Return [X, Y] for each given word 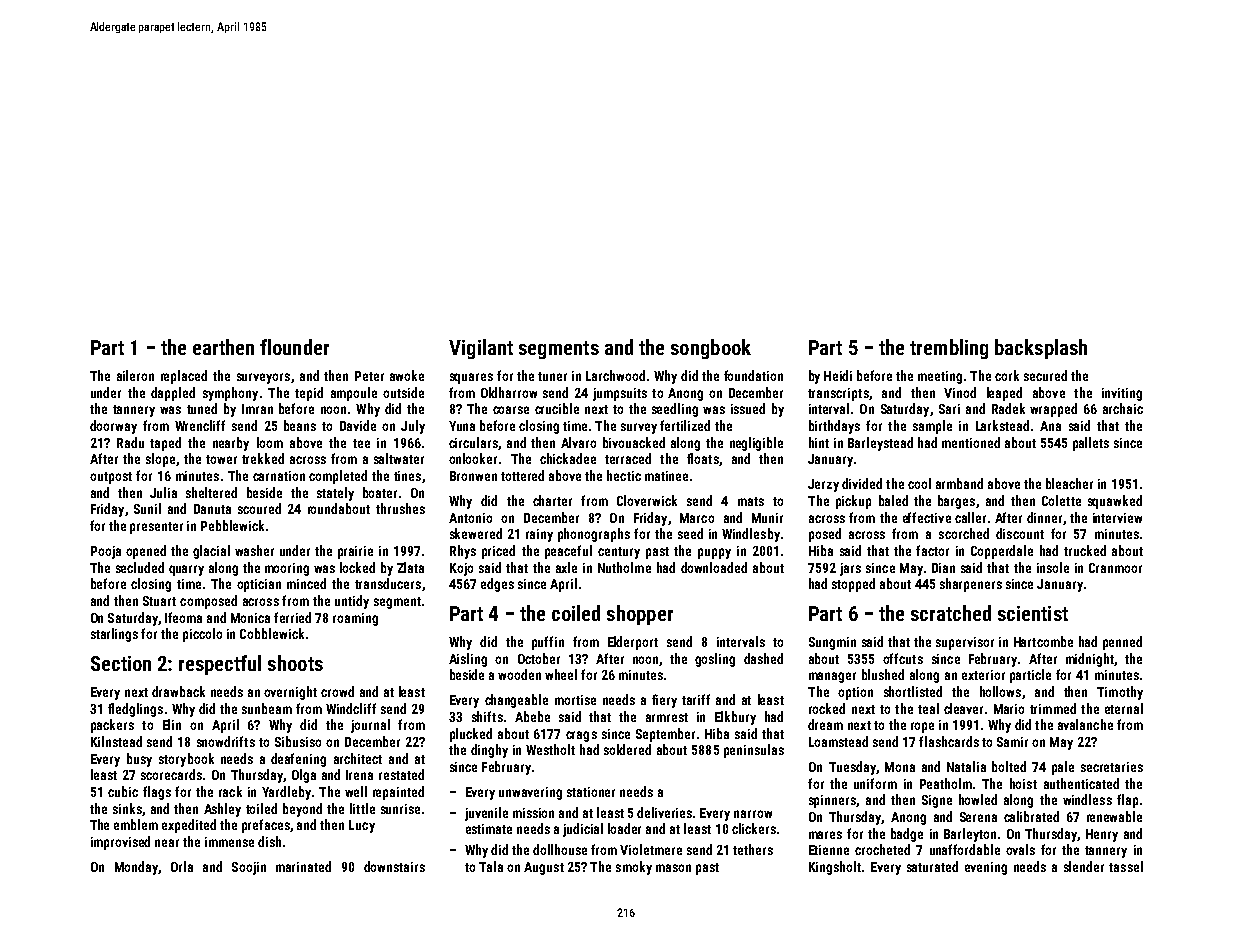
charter [552, 500]
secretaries [1112, 767]
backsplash [1041, 349]
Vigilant [481, 349]
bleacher [1069, 483]
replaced [184, 377]
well [356, 791]
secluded [140, 567]
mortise [575, 700]
